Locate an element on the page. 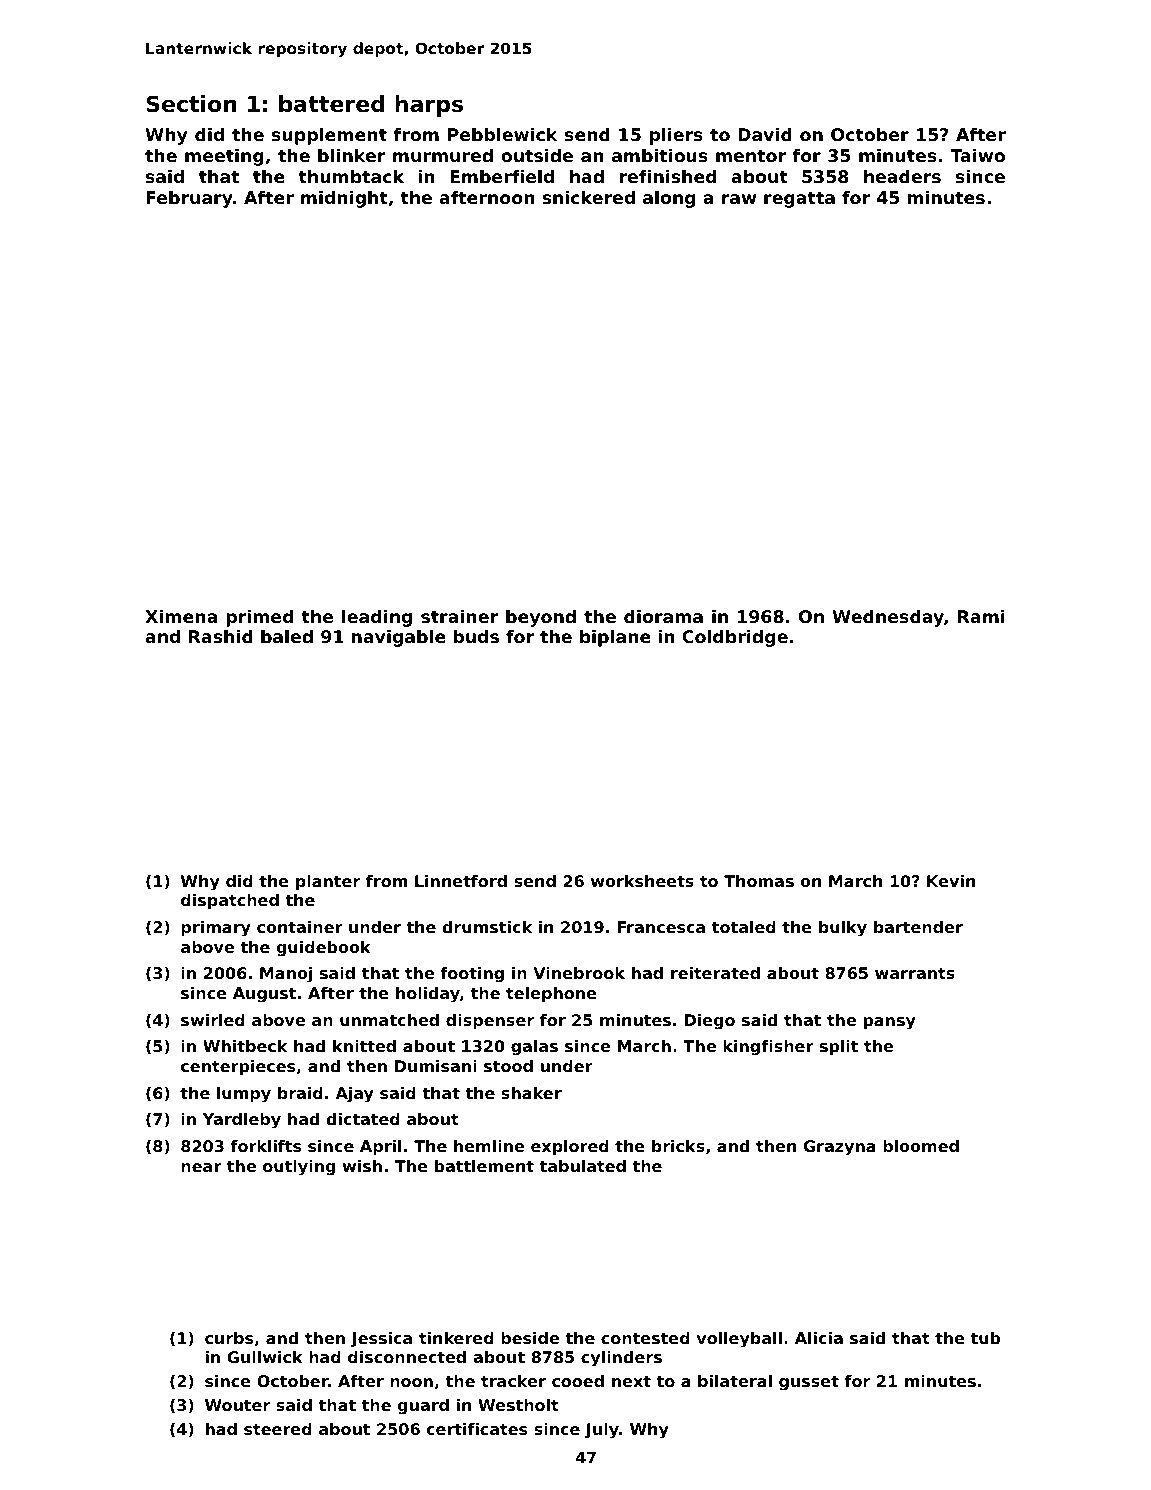  Ximena is located at coordinates (181, 616).
